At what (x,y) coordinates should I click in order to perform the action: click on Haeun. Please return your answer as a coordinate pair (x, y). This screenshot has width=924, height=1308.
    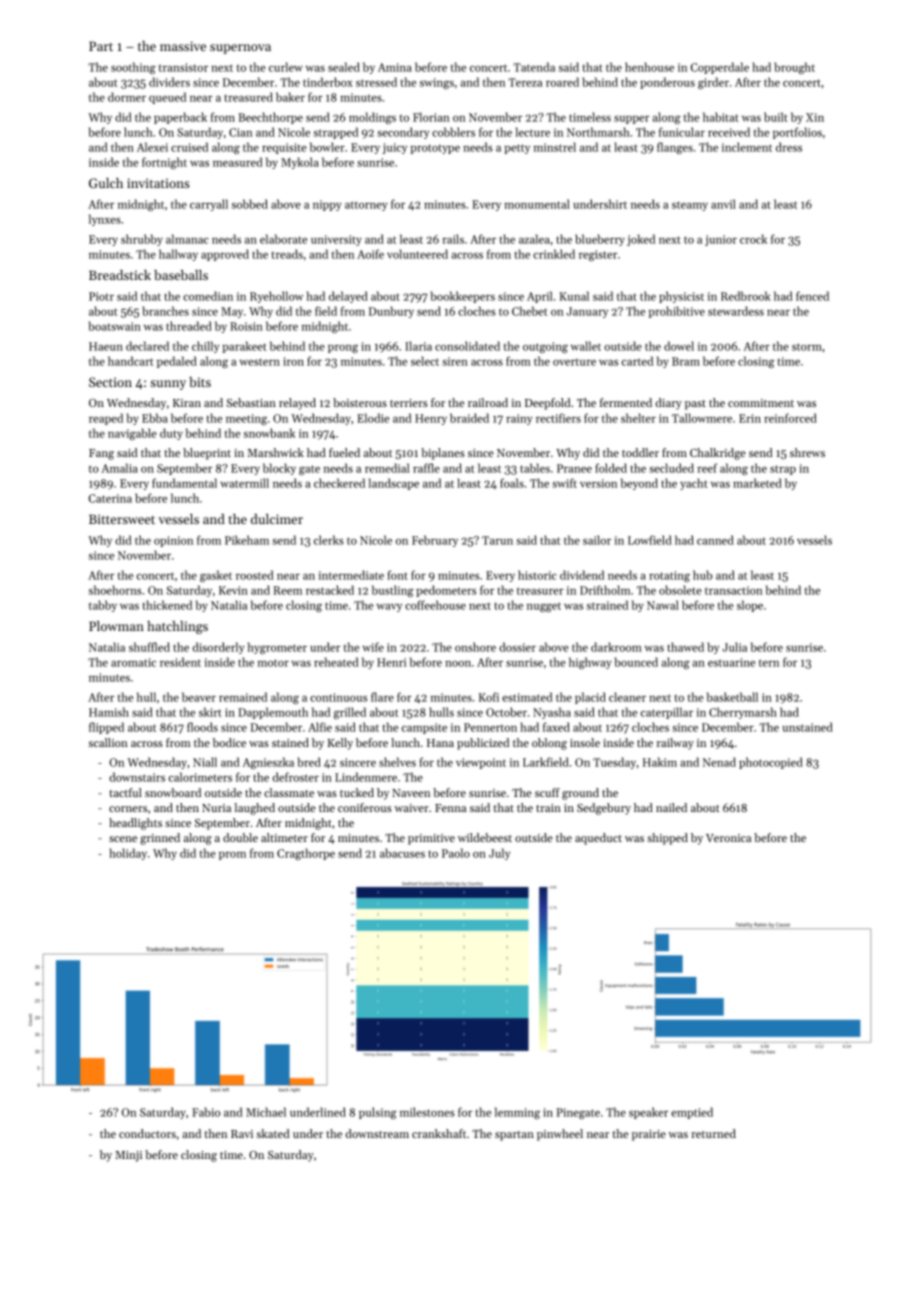
    Looking at the image, I should click on (106, 346).
